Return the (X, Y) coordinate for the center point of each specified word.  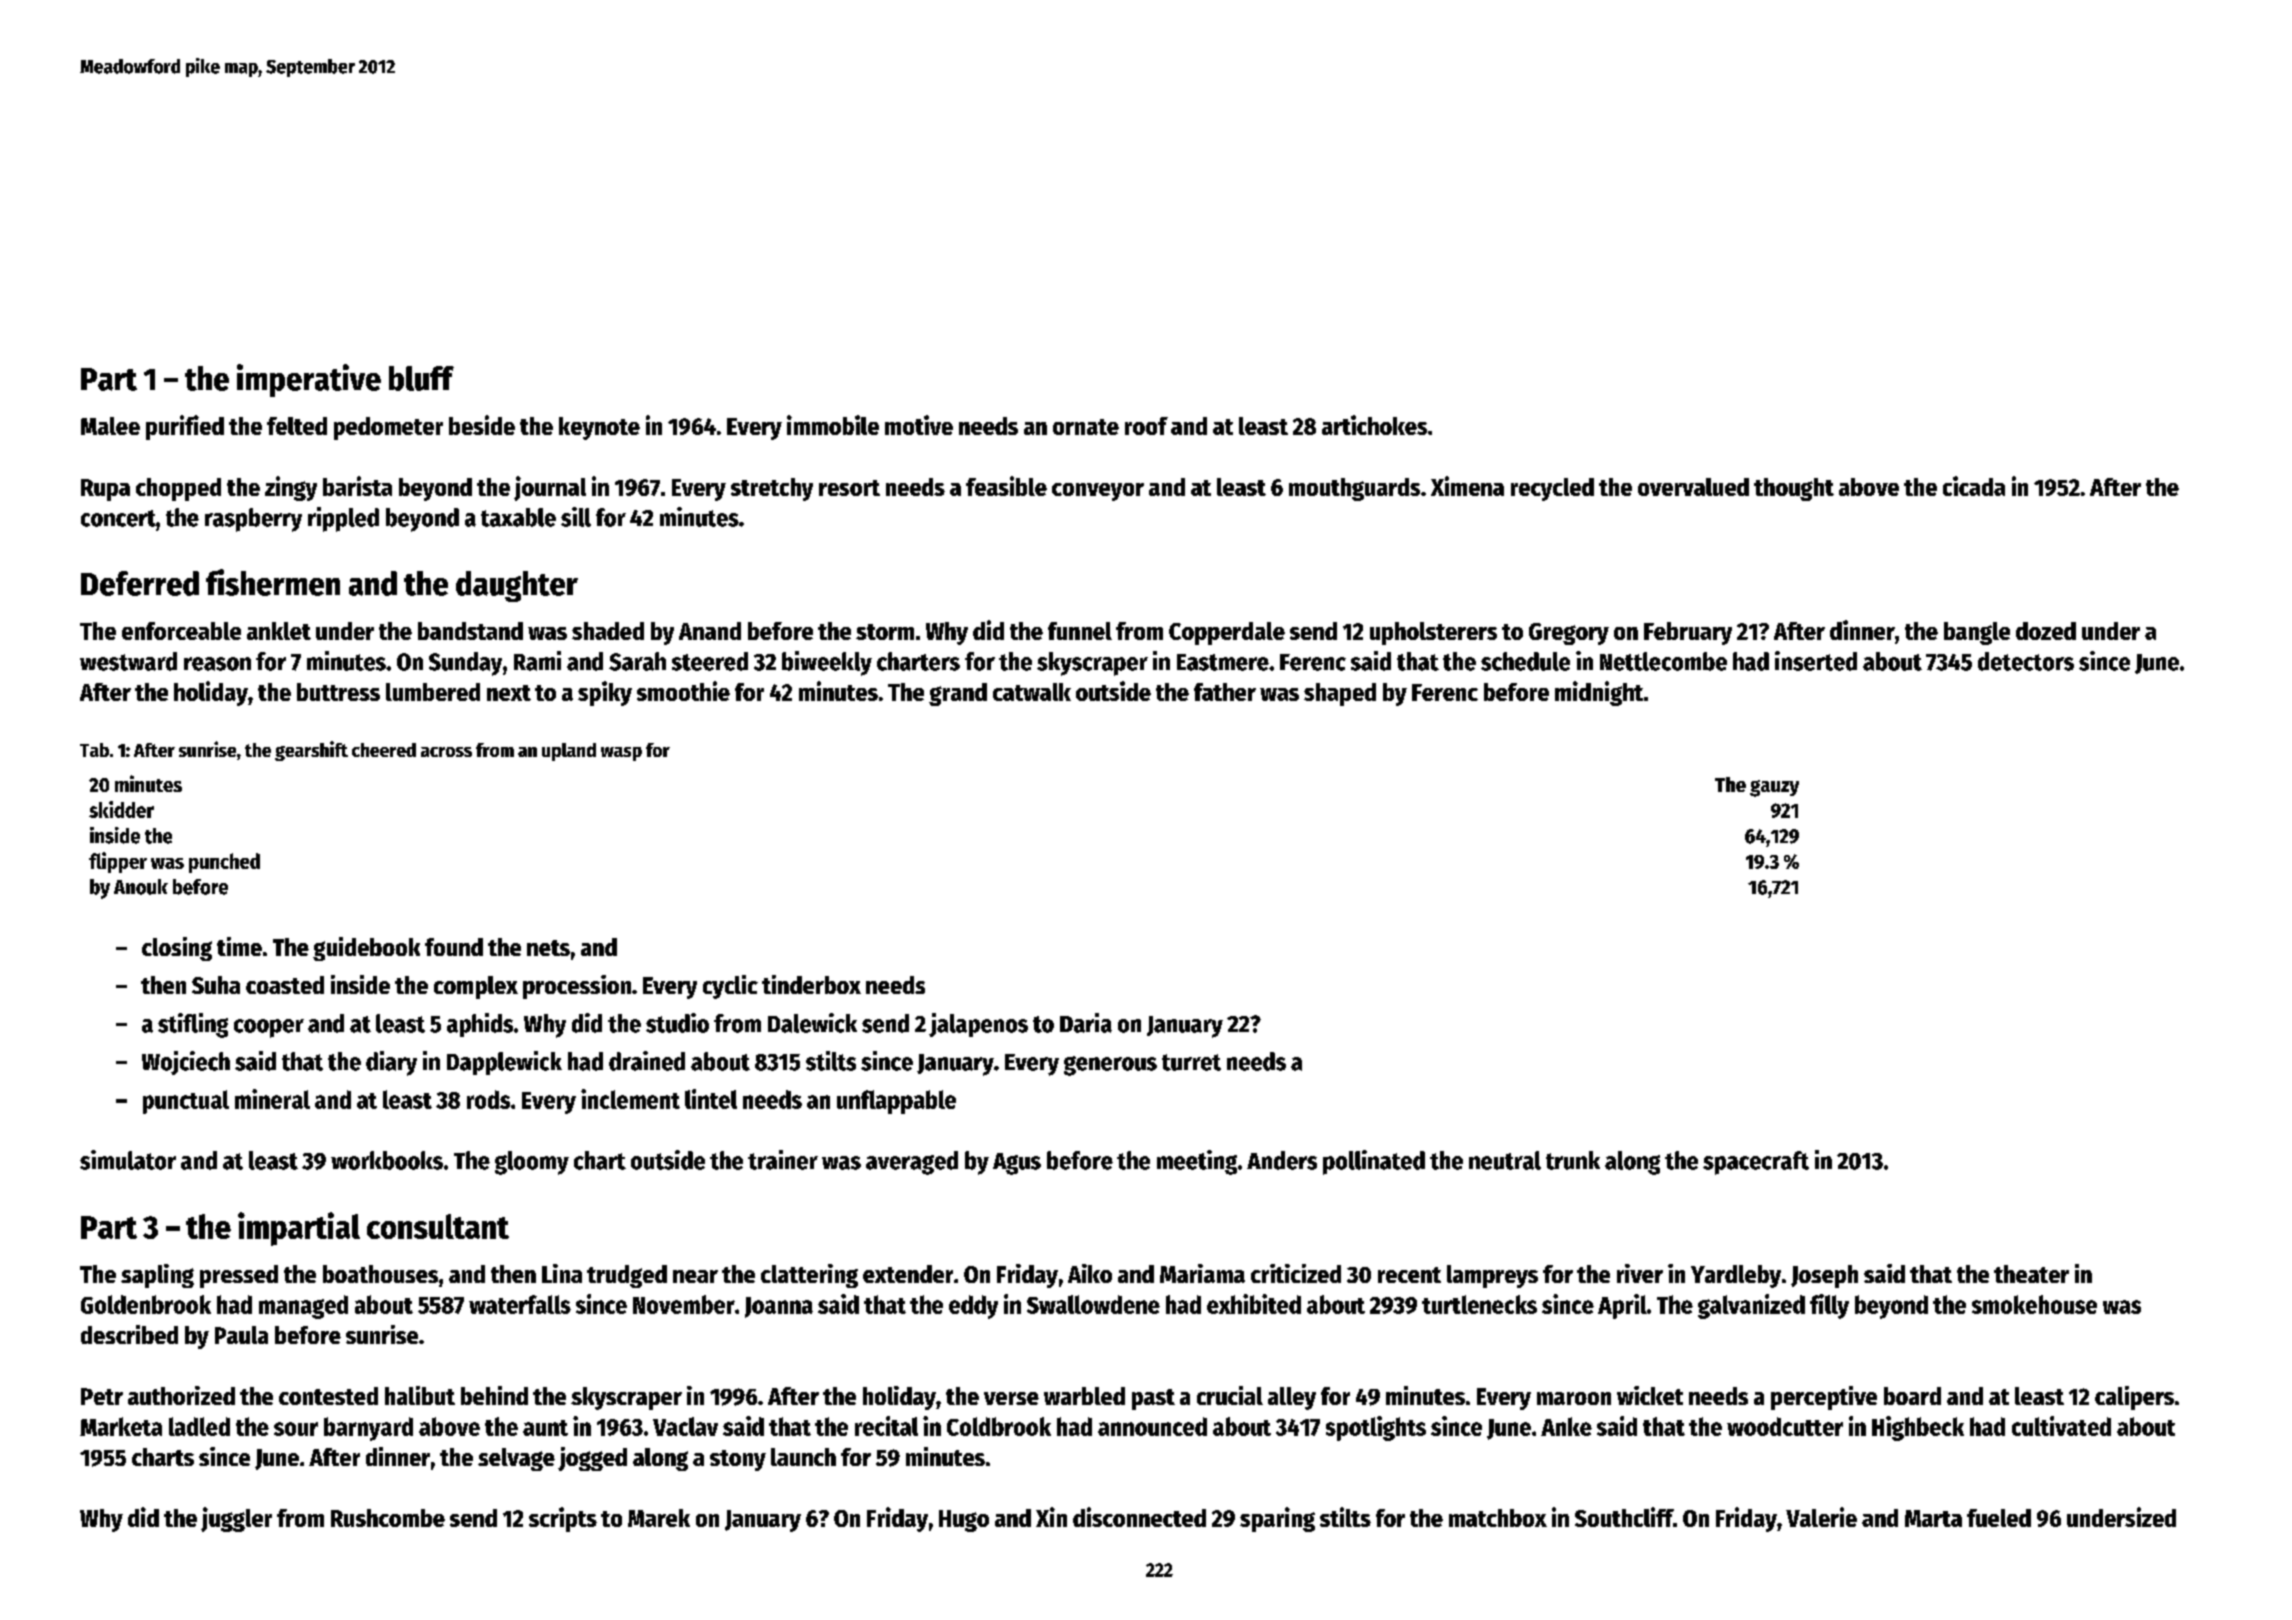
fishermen (273, 582)
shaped (1340, 694)
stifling (193, 1025)
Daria (1086, 1023)
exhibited (1254, 1304)
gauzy (1774, 788)
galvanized (1751, 1306)
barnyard (368, 1429)
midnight (1599, 693)
